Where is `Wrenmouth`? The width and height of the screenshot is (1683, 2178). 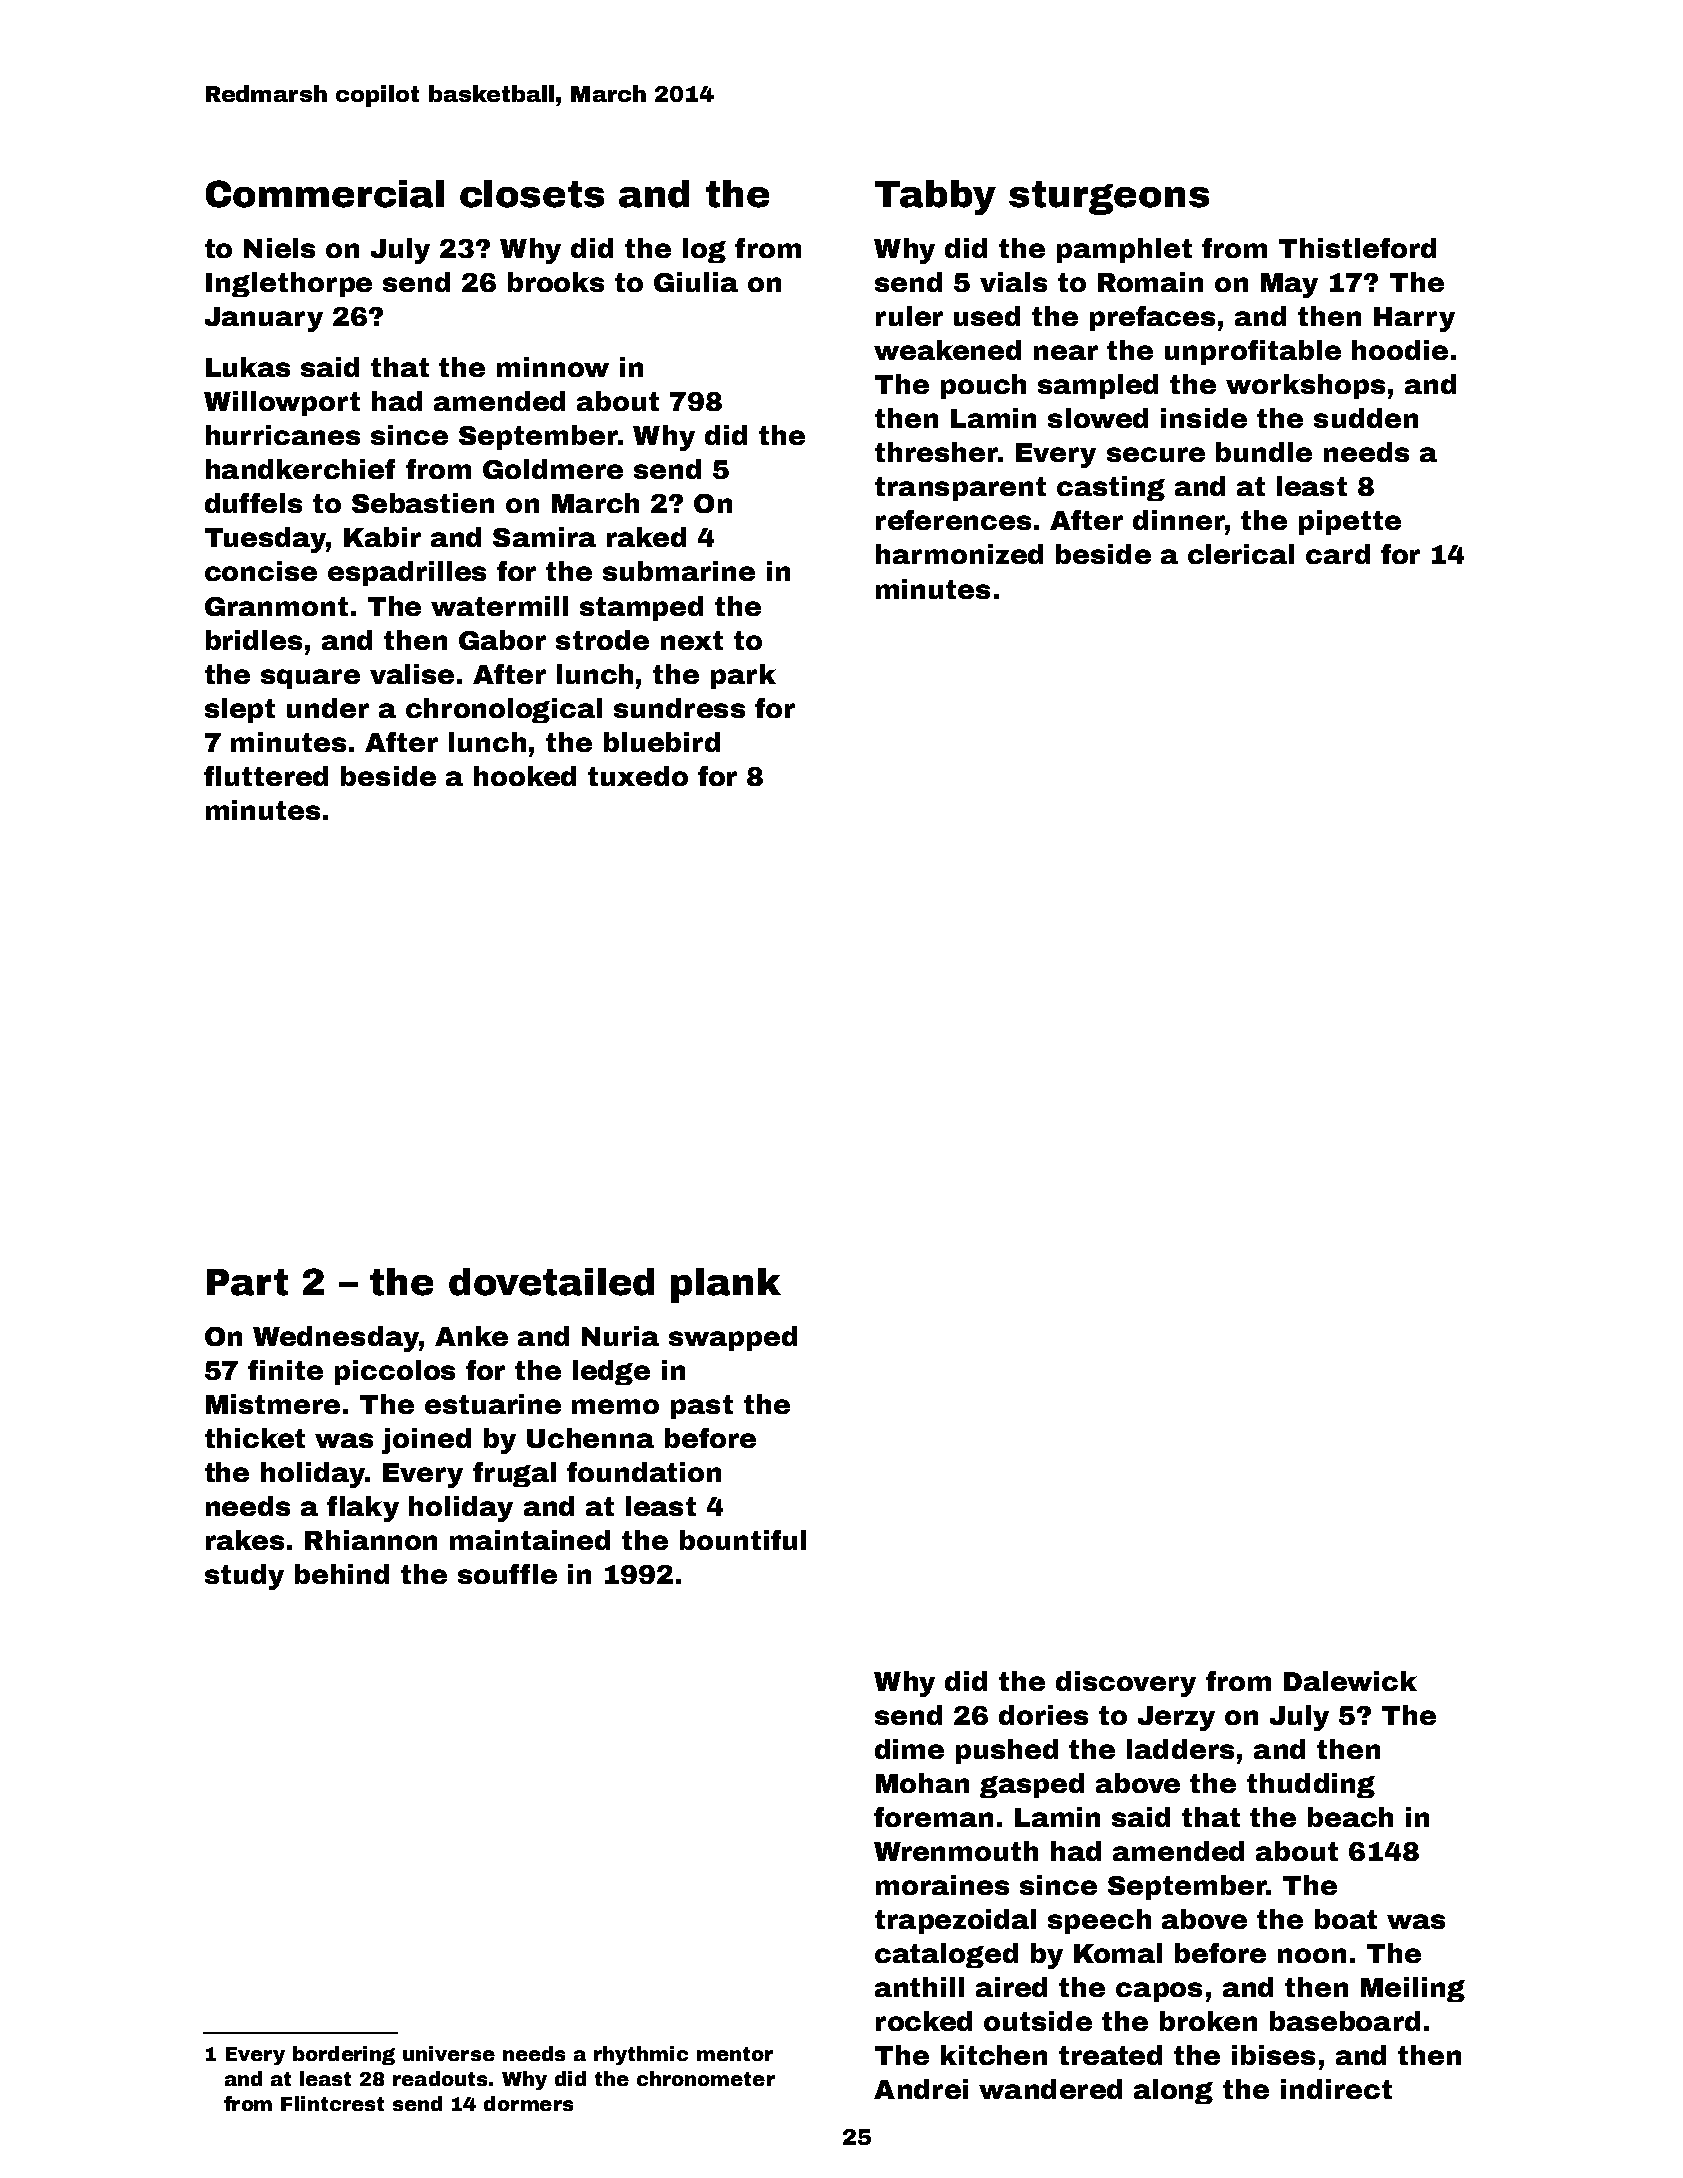
Wrenmouth is located at coordinates (956, 1851).
